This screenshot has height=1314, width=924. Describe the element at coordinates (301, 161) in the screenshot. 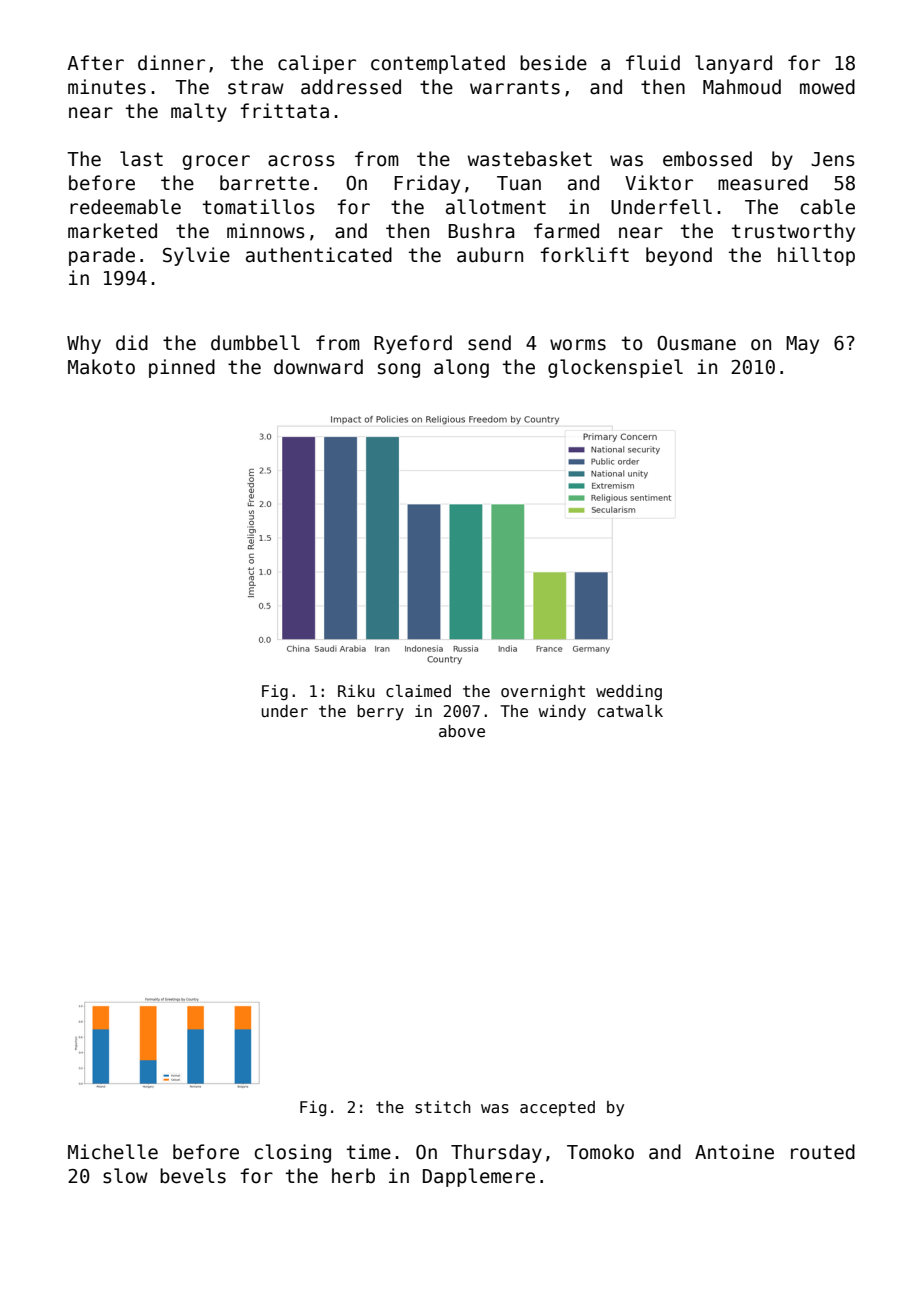

I see `across` at that location.
